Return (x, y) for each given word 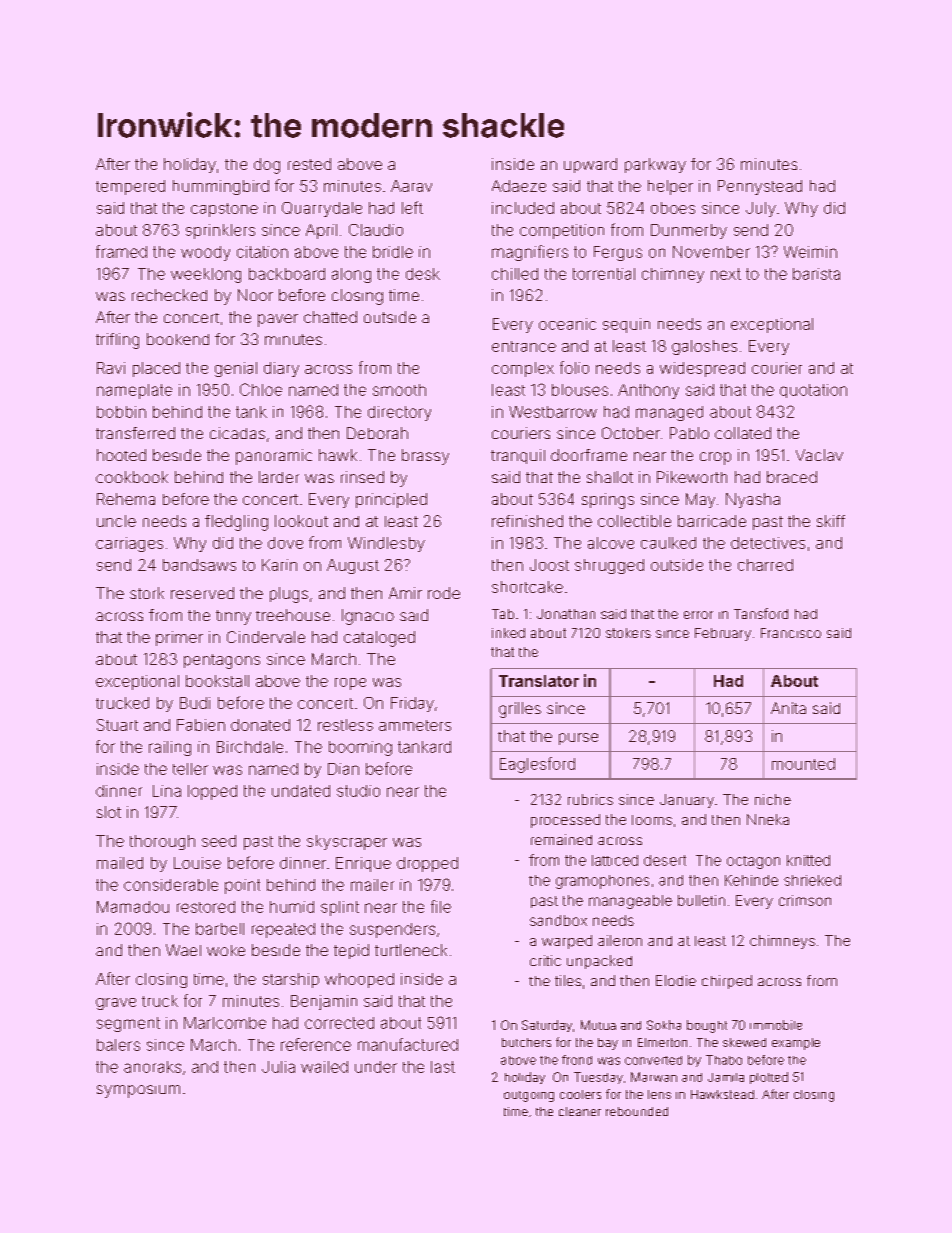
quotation (813, 391)
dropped (427, 864)
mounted (803, 764)
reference (316, 1044)
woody (205, 253)
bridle (393, 252)
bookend (178, 339)
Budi (195, 703)
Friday (412, 704)
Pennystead (760, 187)
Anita (788, 708)
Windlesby (386, 544)
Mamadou (133, 907)
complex (523, 369)
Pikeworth (692, 477)
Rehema (126, 499)
